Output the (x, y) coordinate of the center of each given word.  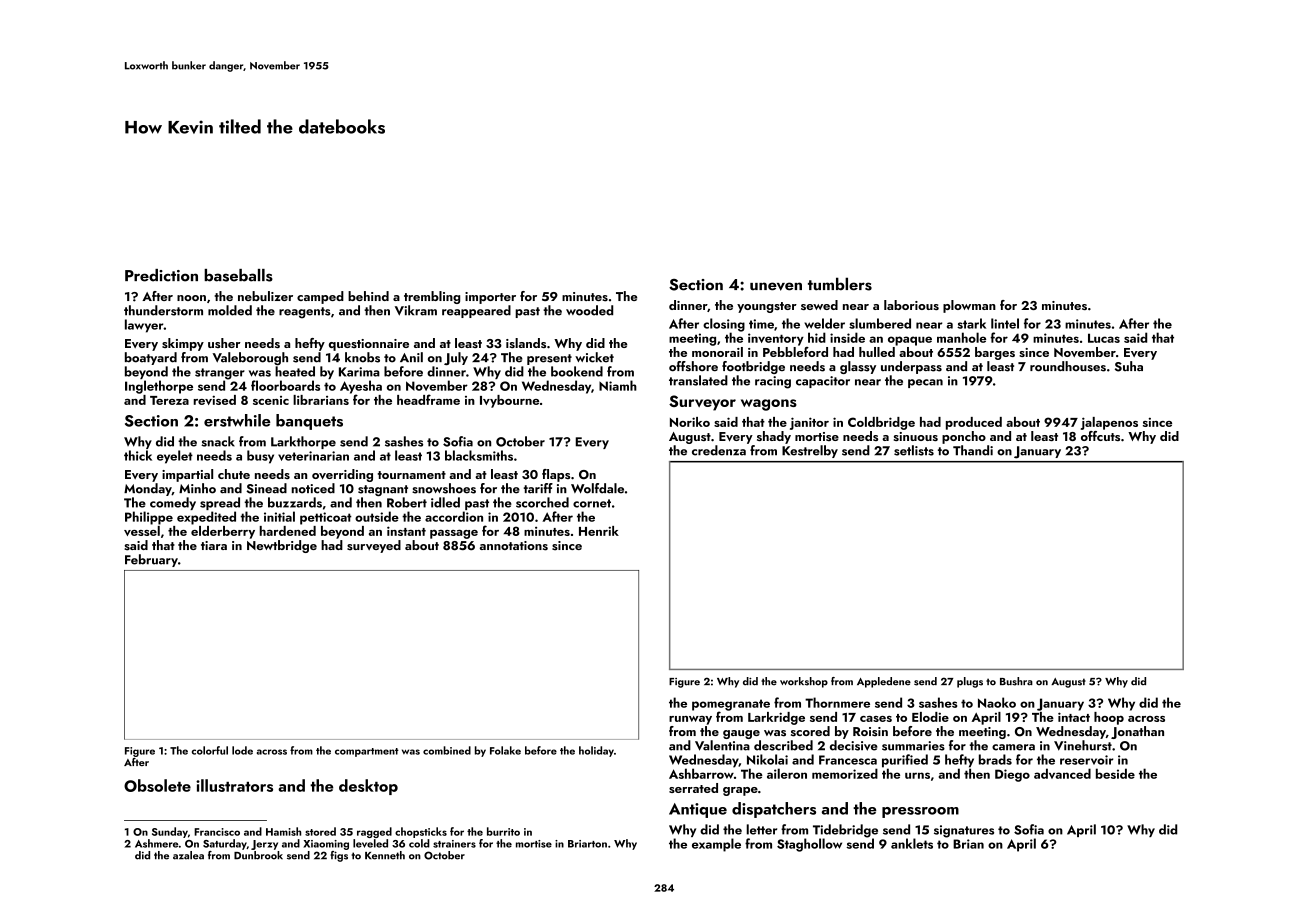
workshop (804, 682)
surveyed (374, 546)
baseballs (238, 275)
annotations (514, 546)
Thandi (973, 450)
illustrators (234, 785)
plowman (969, 306)
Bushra (1016, 681)
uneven (776, 286)
